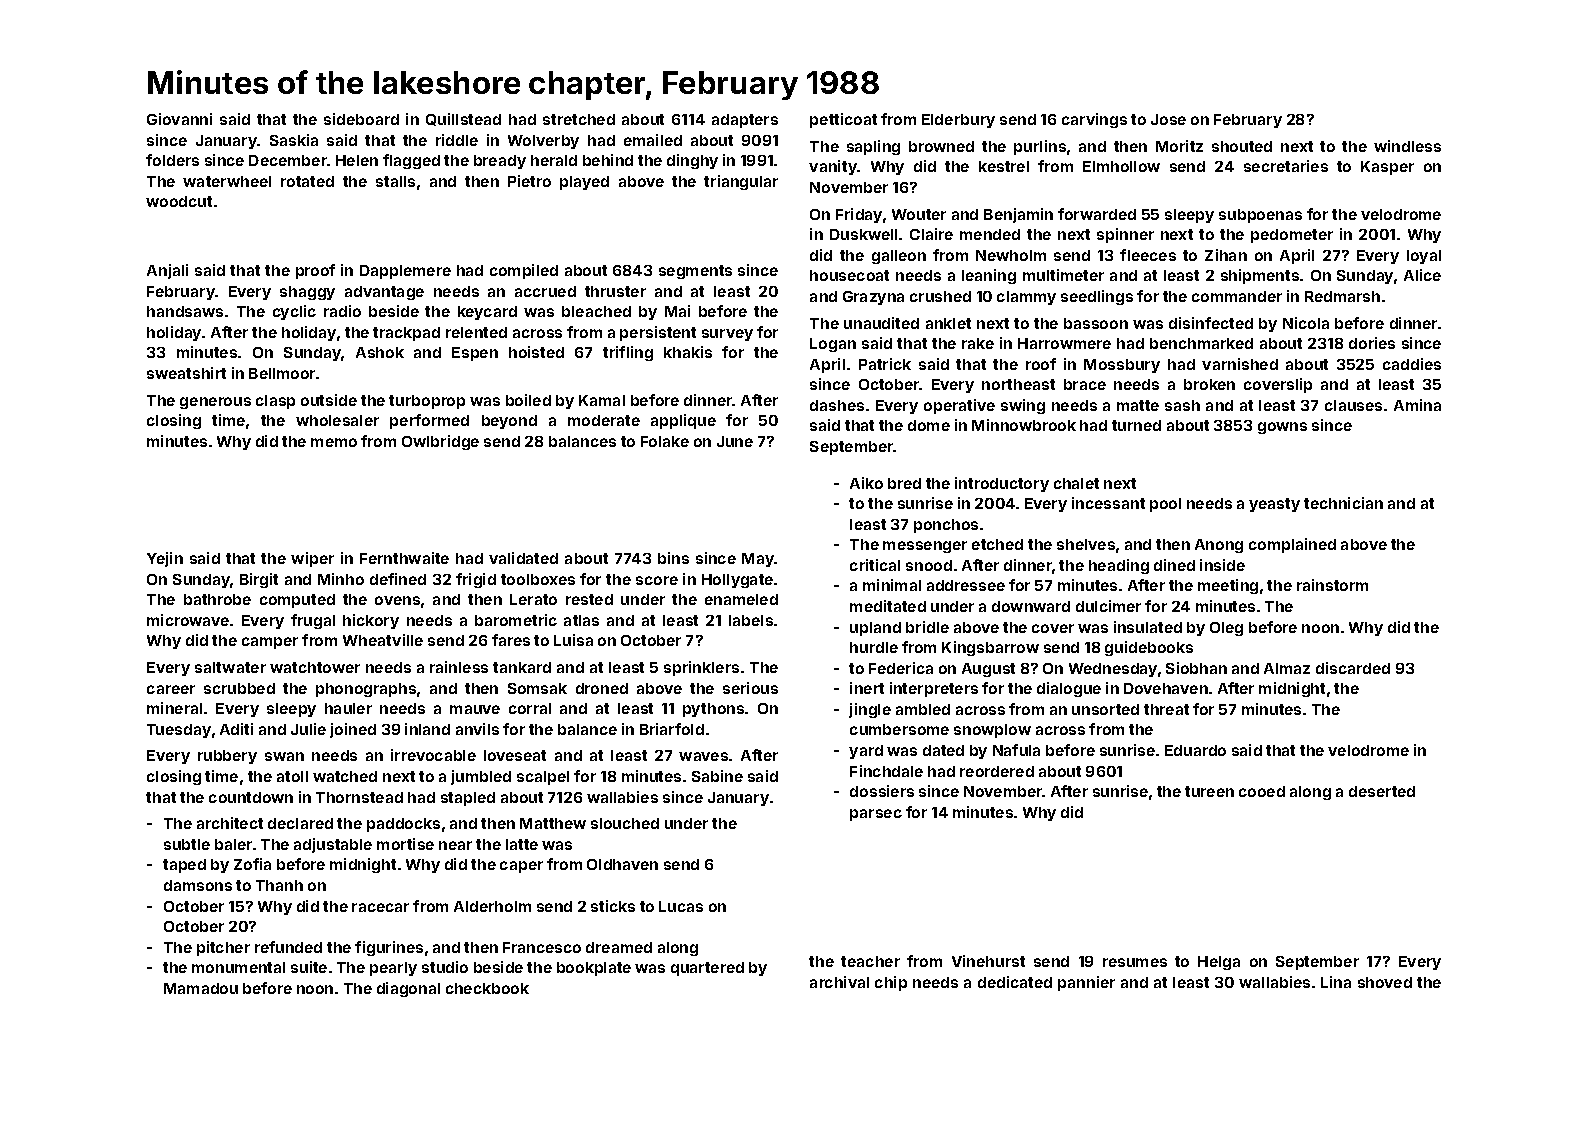 The image size is (1589, 1124). What do you see at coordinates (581, 620) in the document?
I see `atlas` at bounding box center [581, 620].
